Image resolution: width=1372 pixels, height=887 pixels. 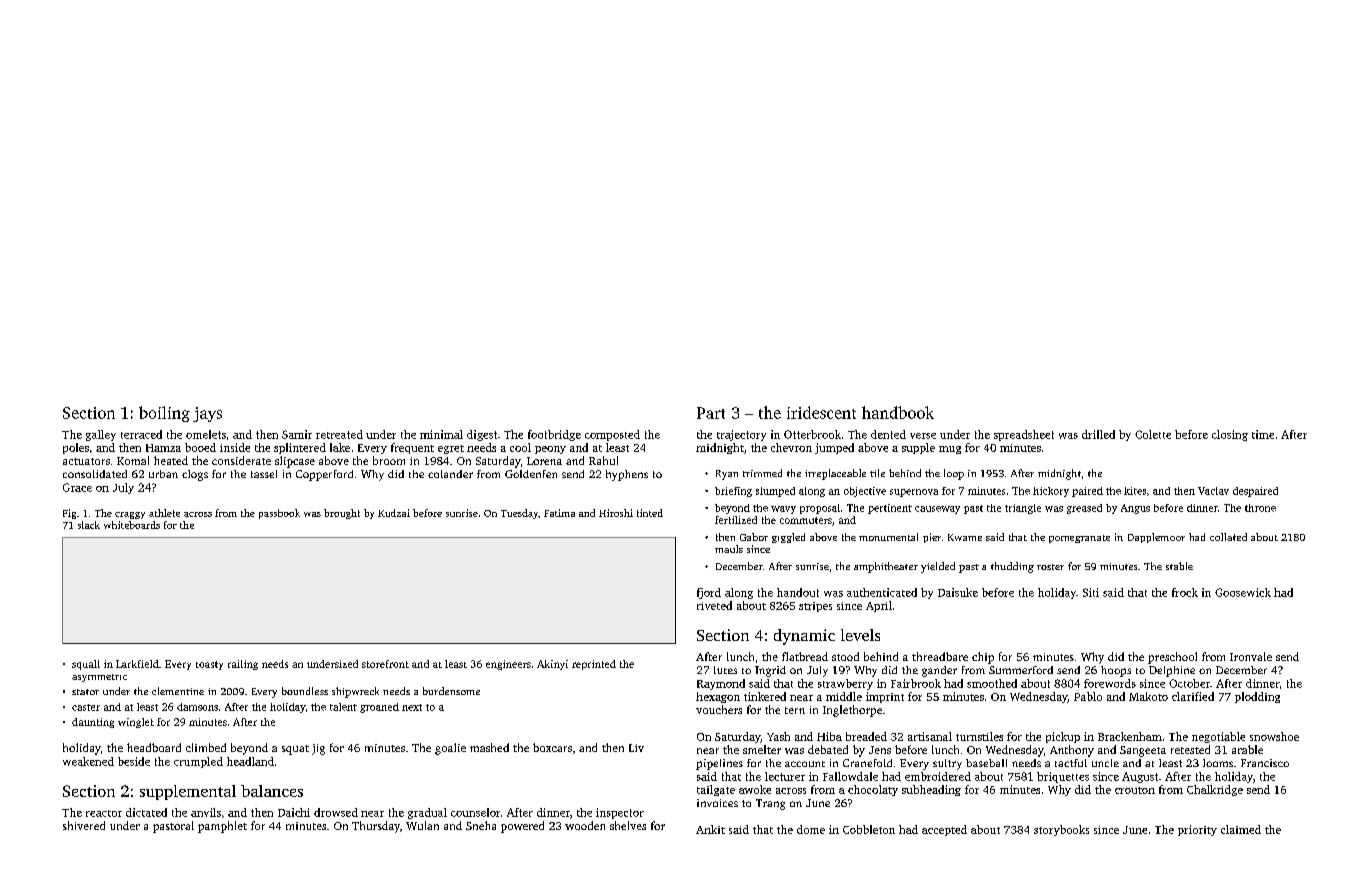 I want to click on Francisco, so click(x=1265, y=763).
